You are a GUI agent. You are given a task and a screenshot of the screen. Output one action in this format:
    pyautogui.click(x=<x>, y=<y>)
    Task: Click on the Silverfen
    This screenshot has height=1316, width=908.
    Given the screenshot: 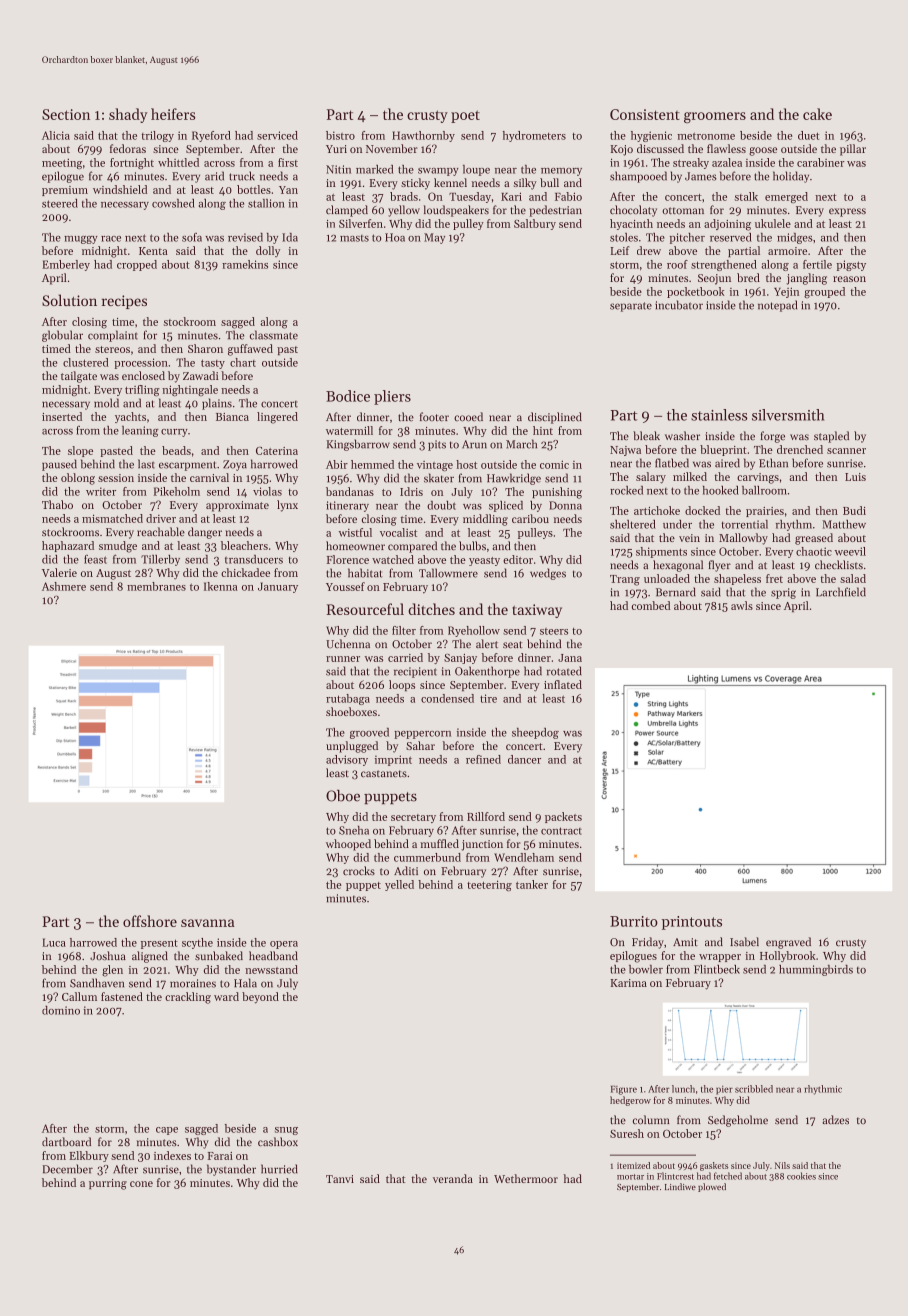 What is the action you would take?
    pyautogui.click(x=361, y=223)
